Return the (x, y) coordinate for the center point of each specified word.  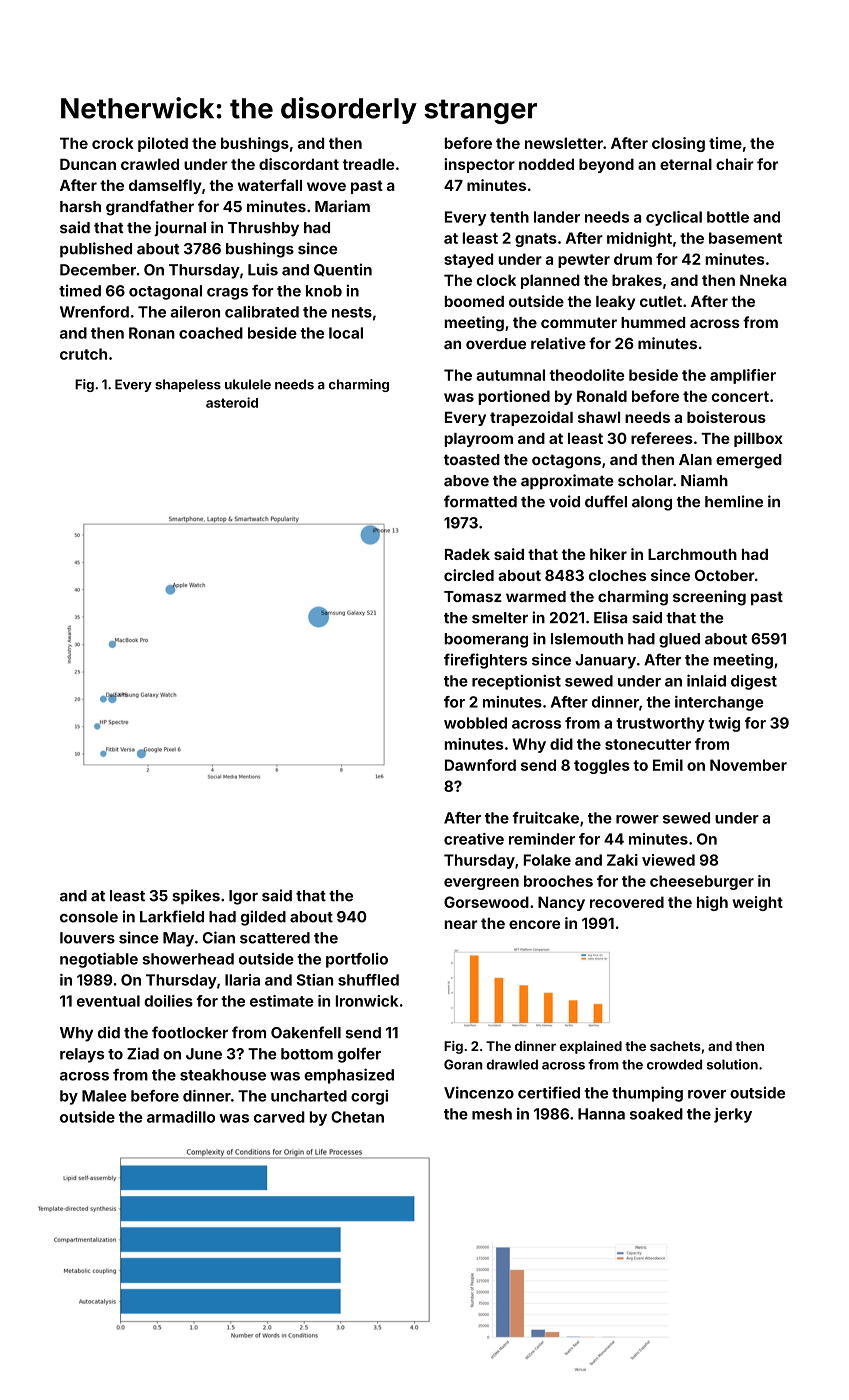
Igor (243, 897)
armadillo (181, 1117)
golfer (359, 1055)
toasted (472, 459)
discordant (299, 164)
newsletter (564, 143)
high (712, 903)
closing (678, 144)
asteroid (232, 402)
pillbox (758, 439)
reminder (542, 839)
